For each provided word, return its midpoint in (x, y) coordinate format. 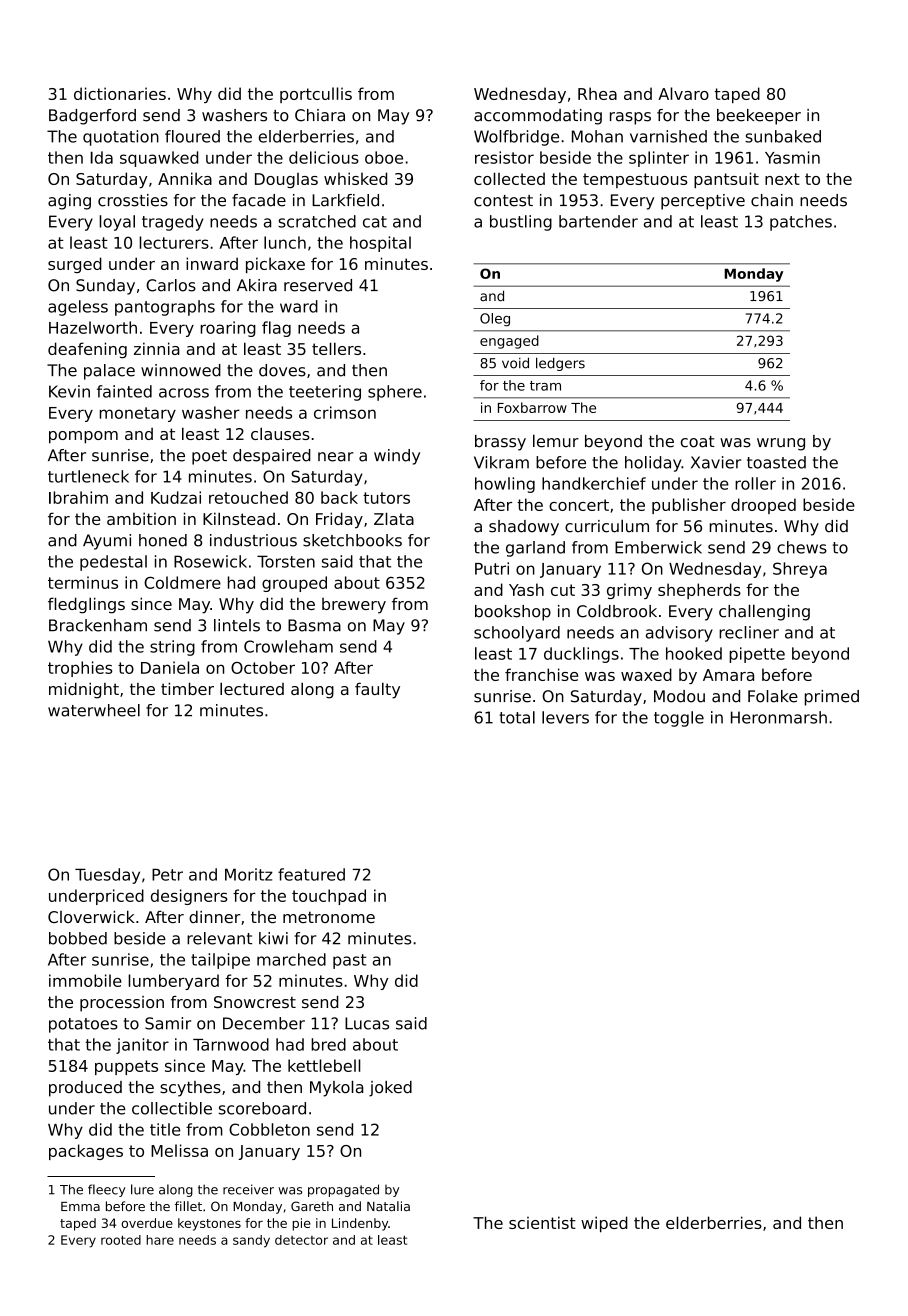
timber (187, 688)
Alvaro (683, 93)
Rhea (597, 93)
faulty (377, 690)
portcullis (316, 95)
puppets (126, 1067)
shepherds (699, 591)
